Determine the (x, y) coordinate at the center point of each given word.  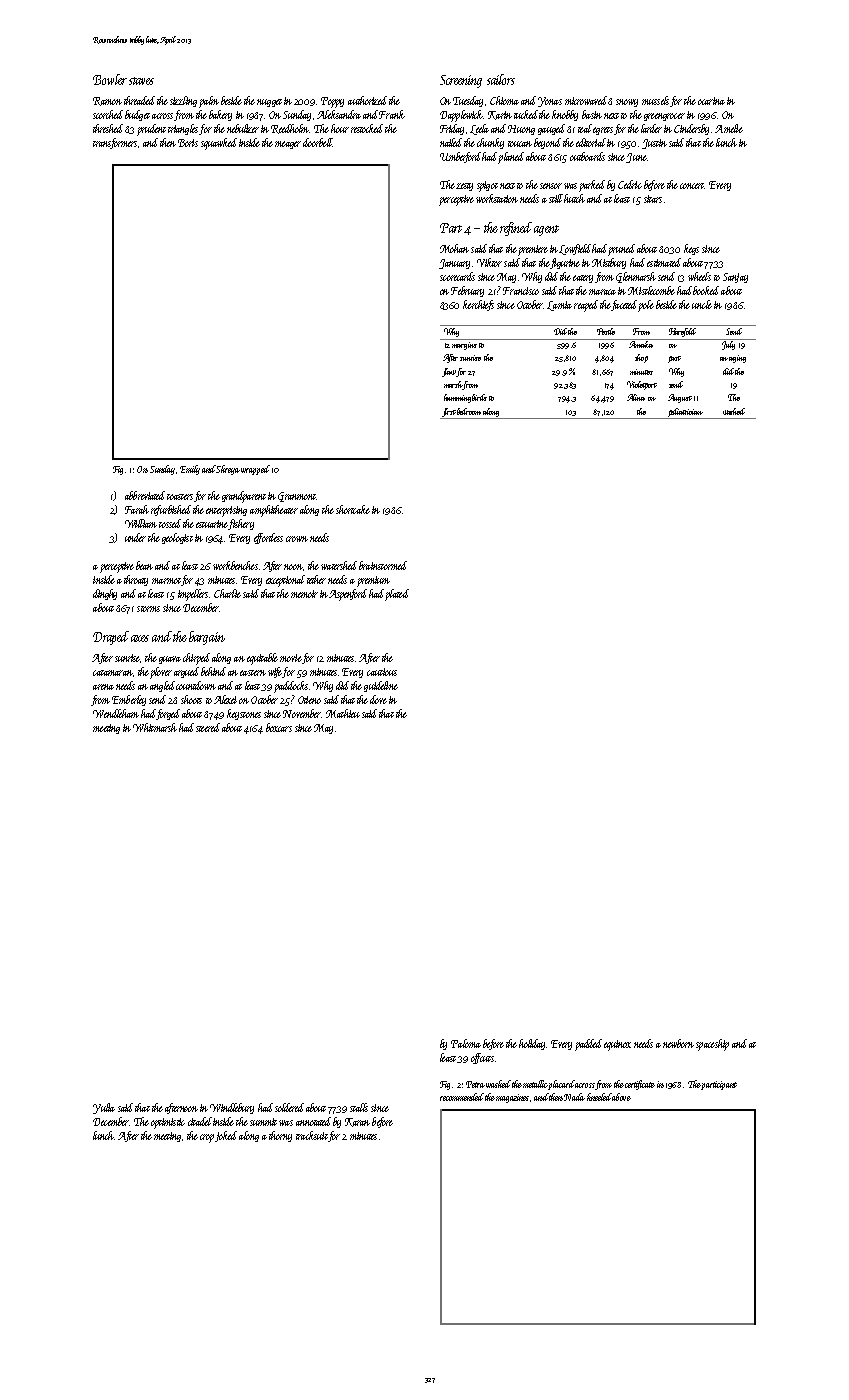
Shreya (228, 470)
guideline (381, 686)
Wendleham (116, 713)
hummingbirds (465, 398)
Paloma (466, 1043)
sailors (501, 79)
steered (208, 727)
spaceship (712, 1045)
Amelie (729, 128)
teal (585, 128)
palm (209, 102)
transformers (115, 143)
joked (226, 1136)
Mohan (454, 248)
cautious (382, 672)
